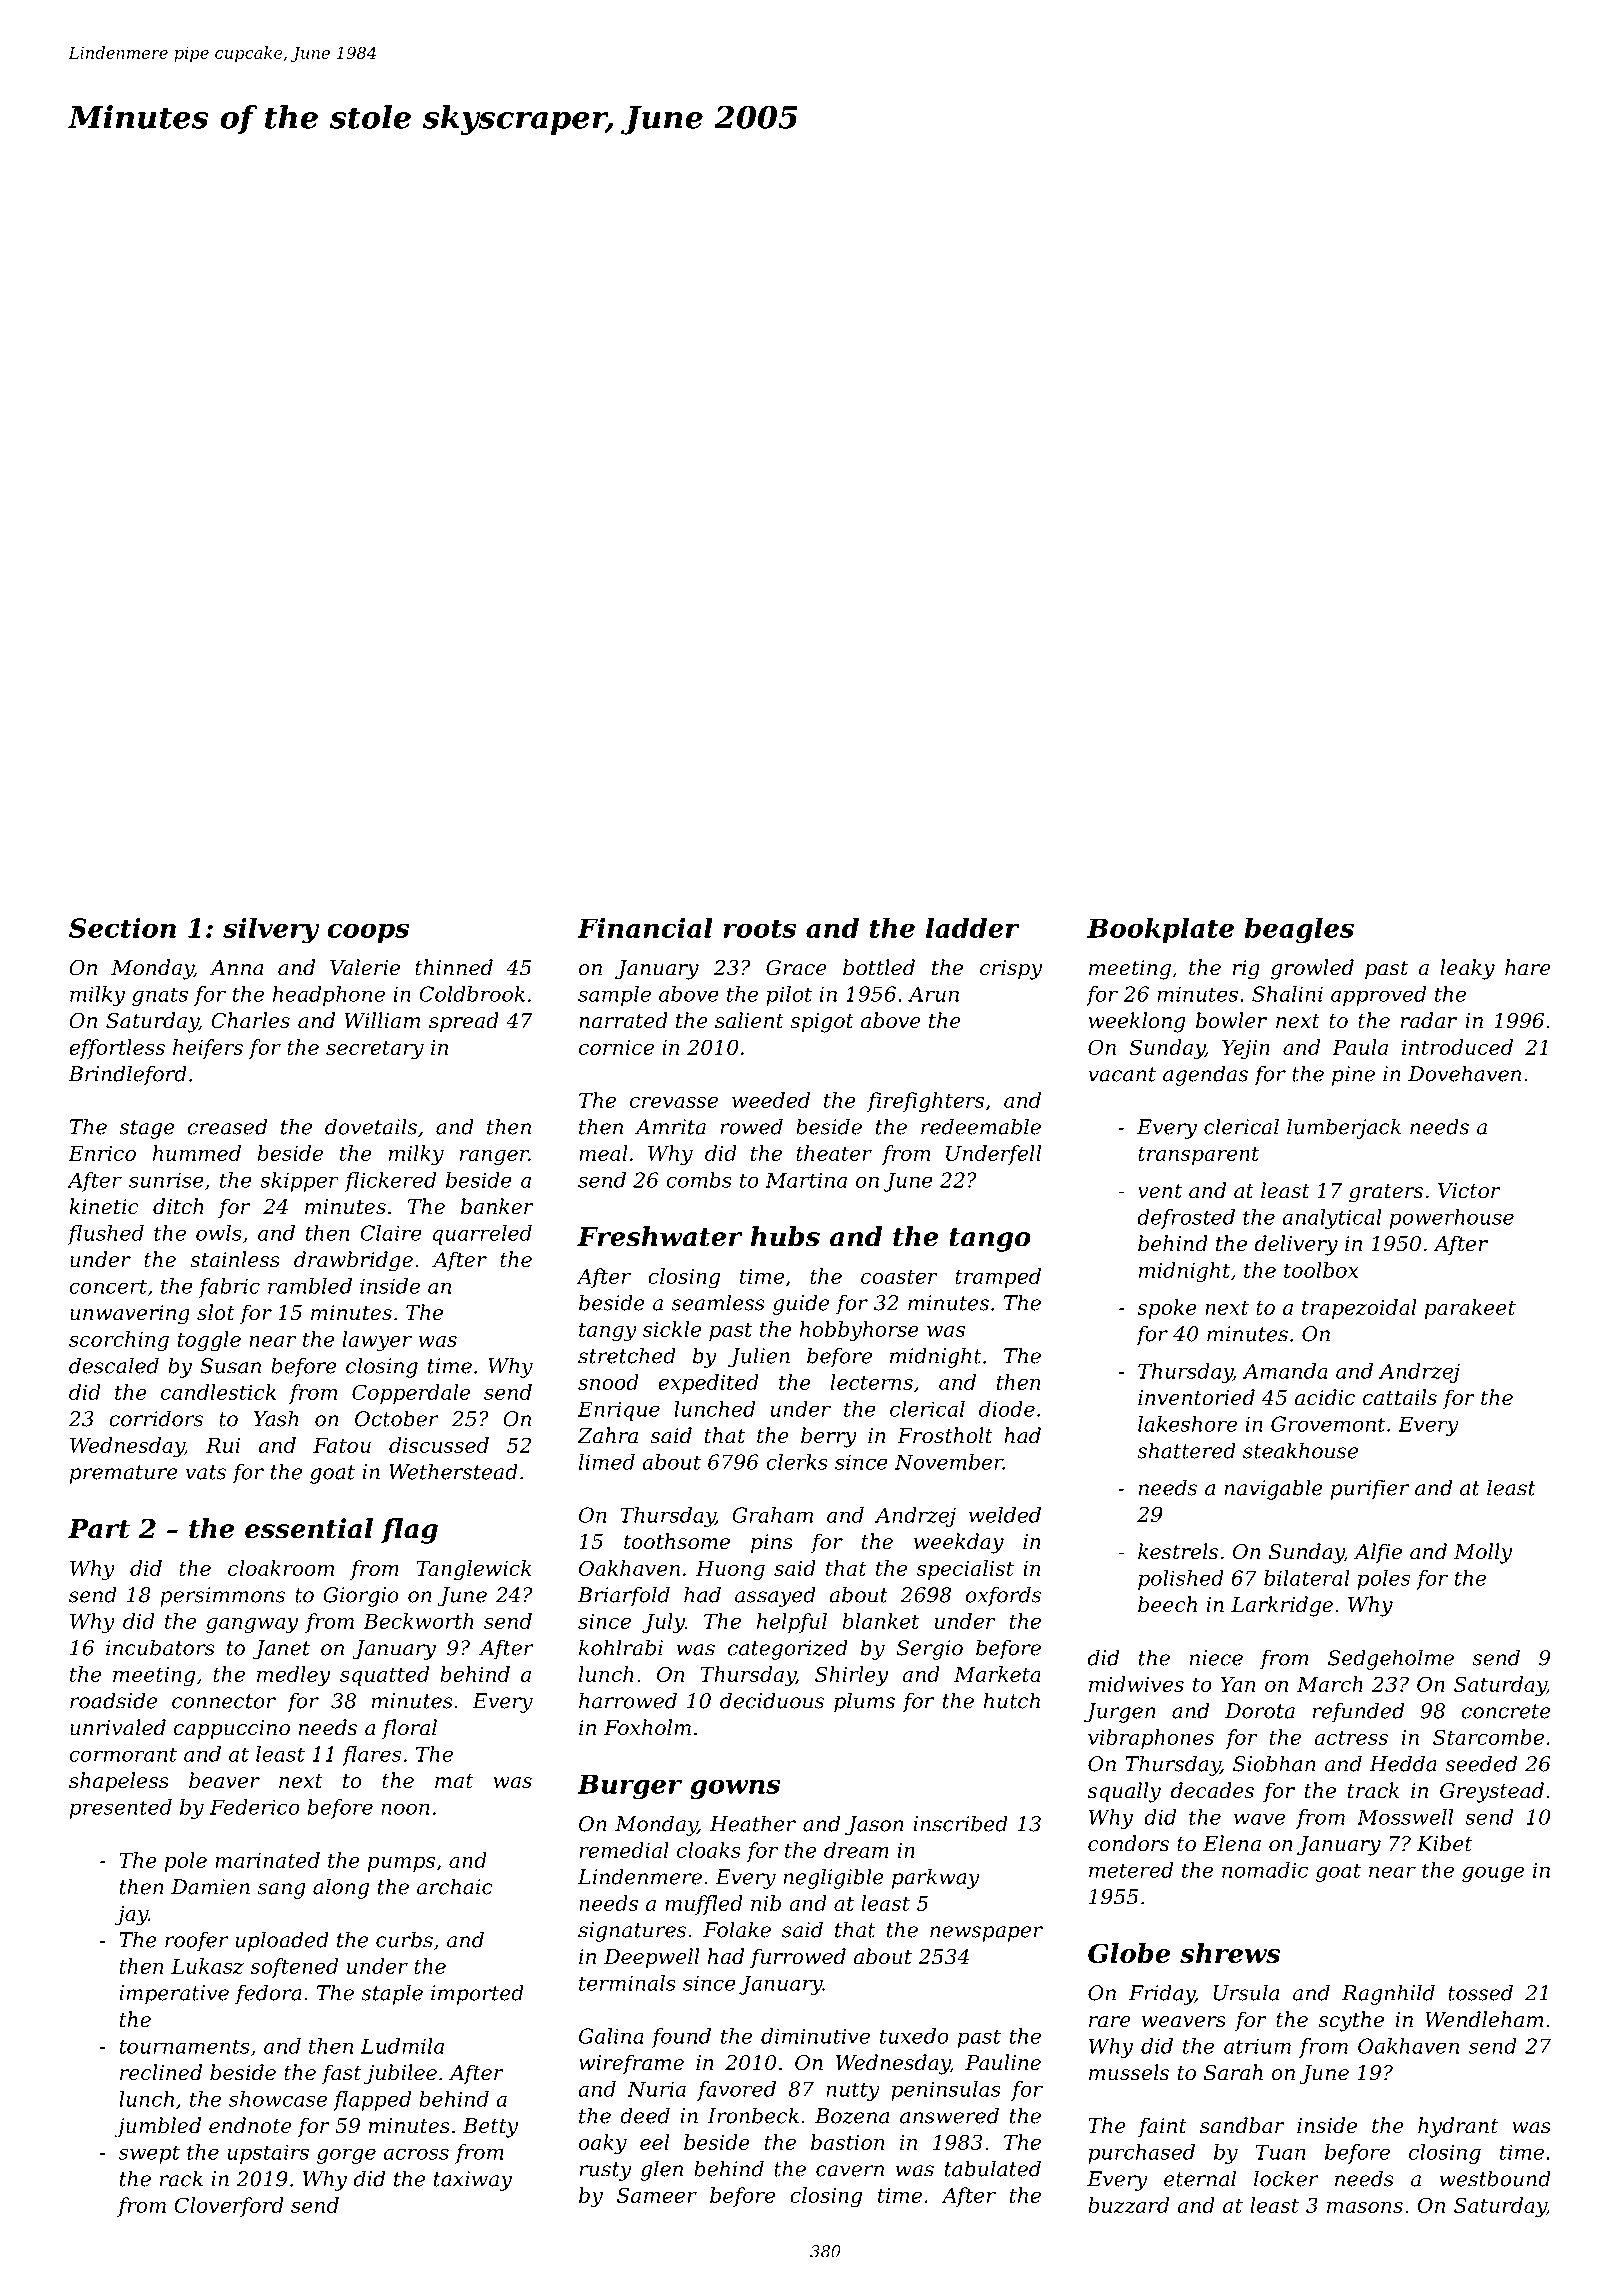 The image size is (1620, 2292). Describe the element at coordinates (829, 1437) in the image. I see `berry` at that location.
